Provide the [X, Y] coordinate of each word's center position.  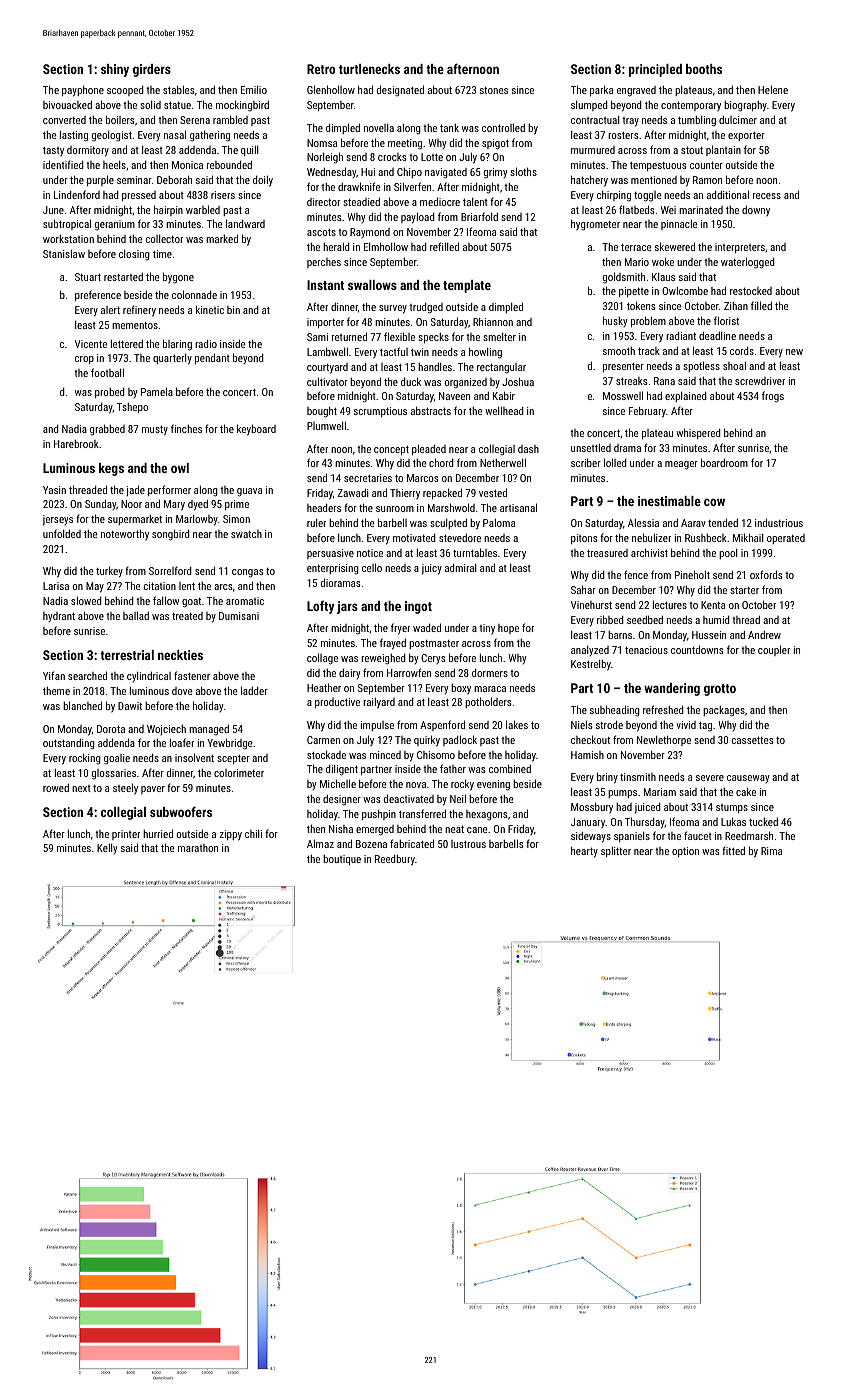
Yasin [54, 490]
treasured [607, 553]
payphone [83, 91]
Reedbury [395, 860]
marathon [198, 848]
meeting [405, 144]
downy [756, 211]
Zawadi [353, 493]
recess [767, 196]
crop [84, 360]
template [467, 286]
